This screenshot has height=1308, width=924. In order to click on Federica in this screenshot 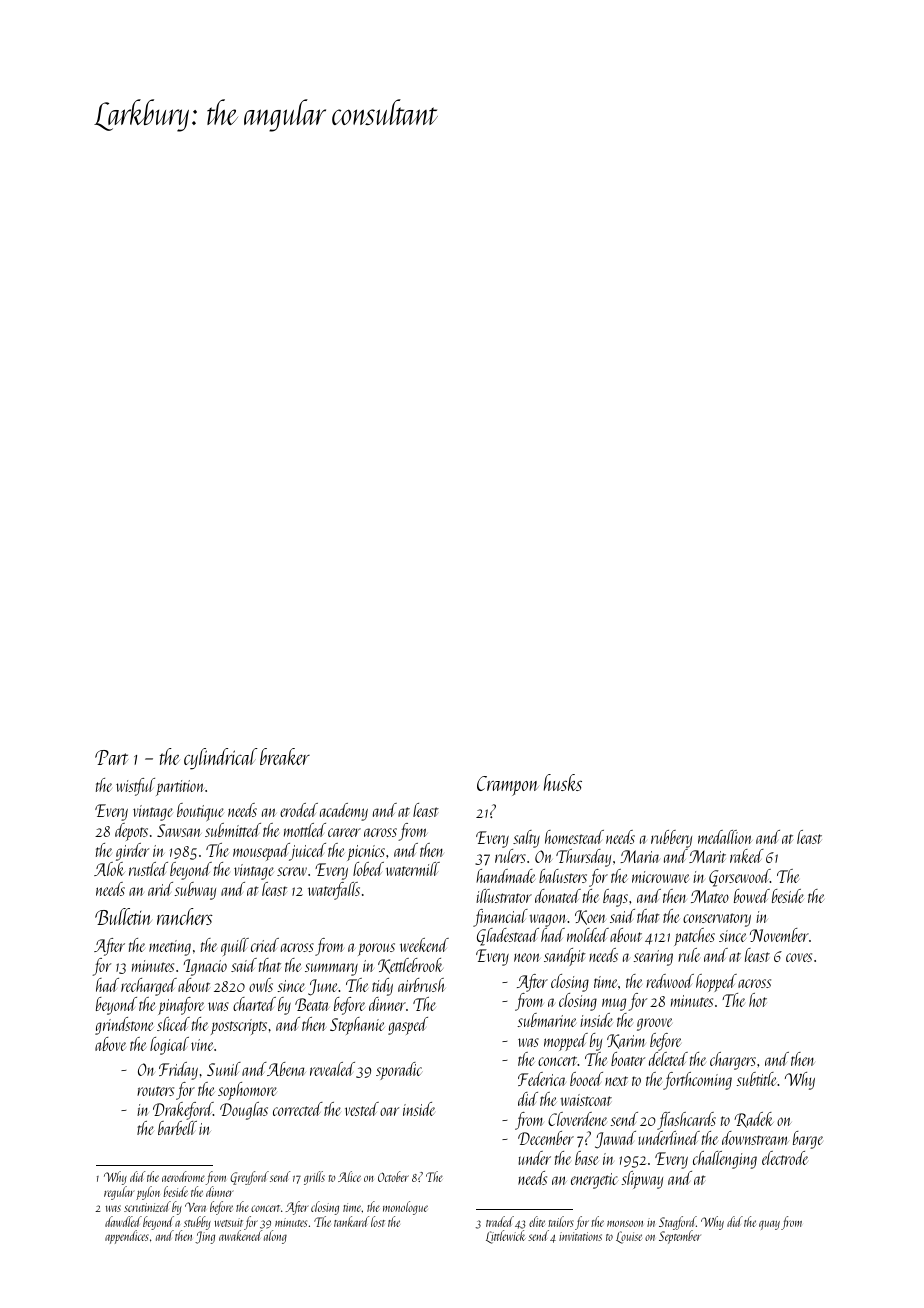, I will do `click(542, 1079)`.
